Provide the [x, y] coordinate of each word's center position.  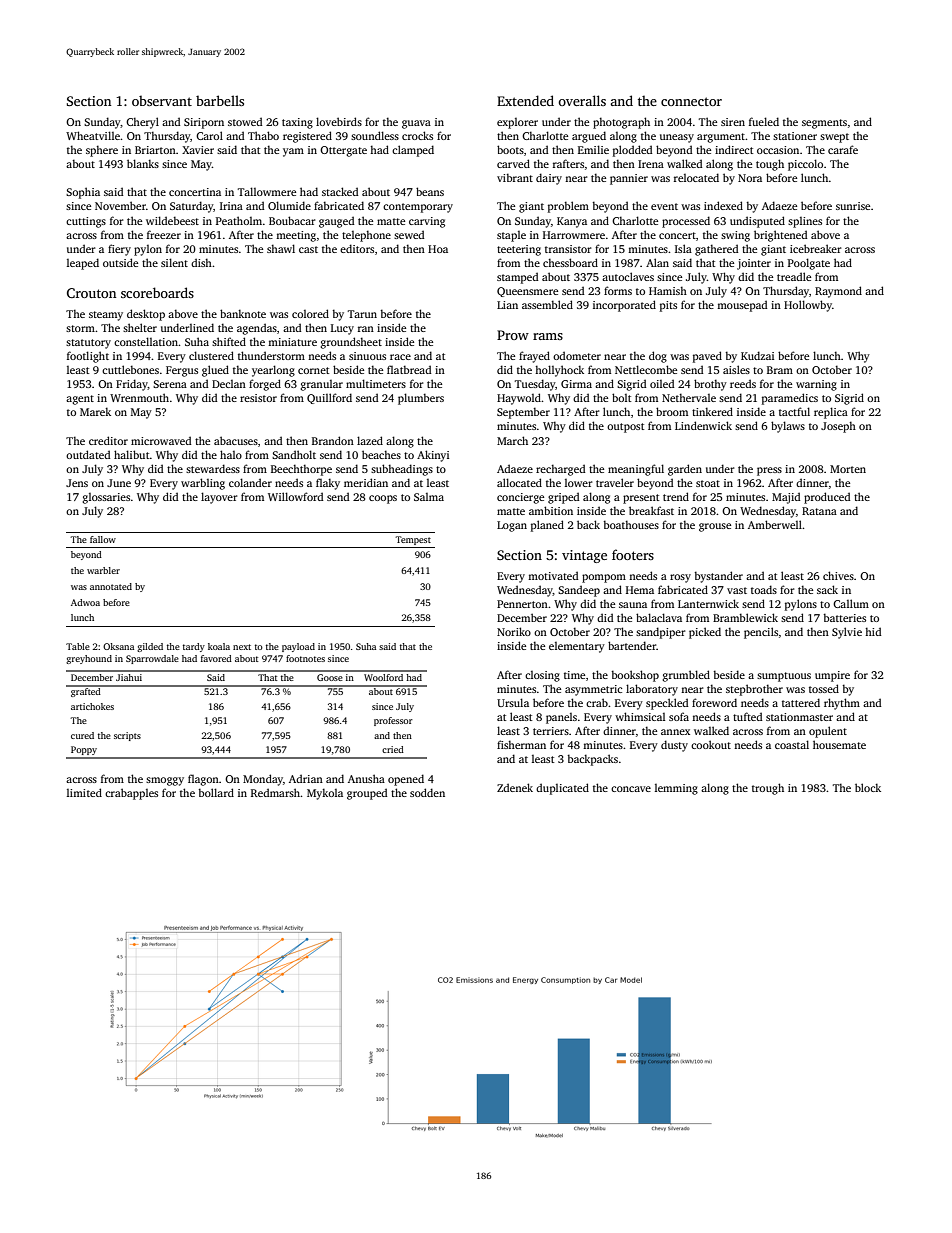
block [868, 787]
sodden [427, 792]
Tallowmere [267, 191]
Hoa [438, 249]
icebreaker [816, 248]
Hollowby [808, 306]
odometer [577, 355]
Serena [170, 384]
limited [84, 792]
